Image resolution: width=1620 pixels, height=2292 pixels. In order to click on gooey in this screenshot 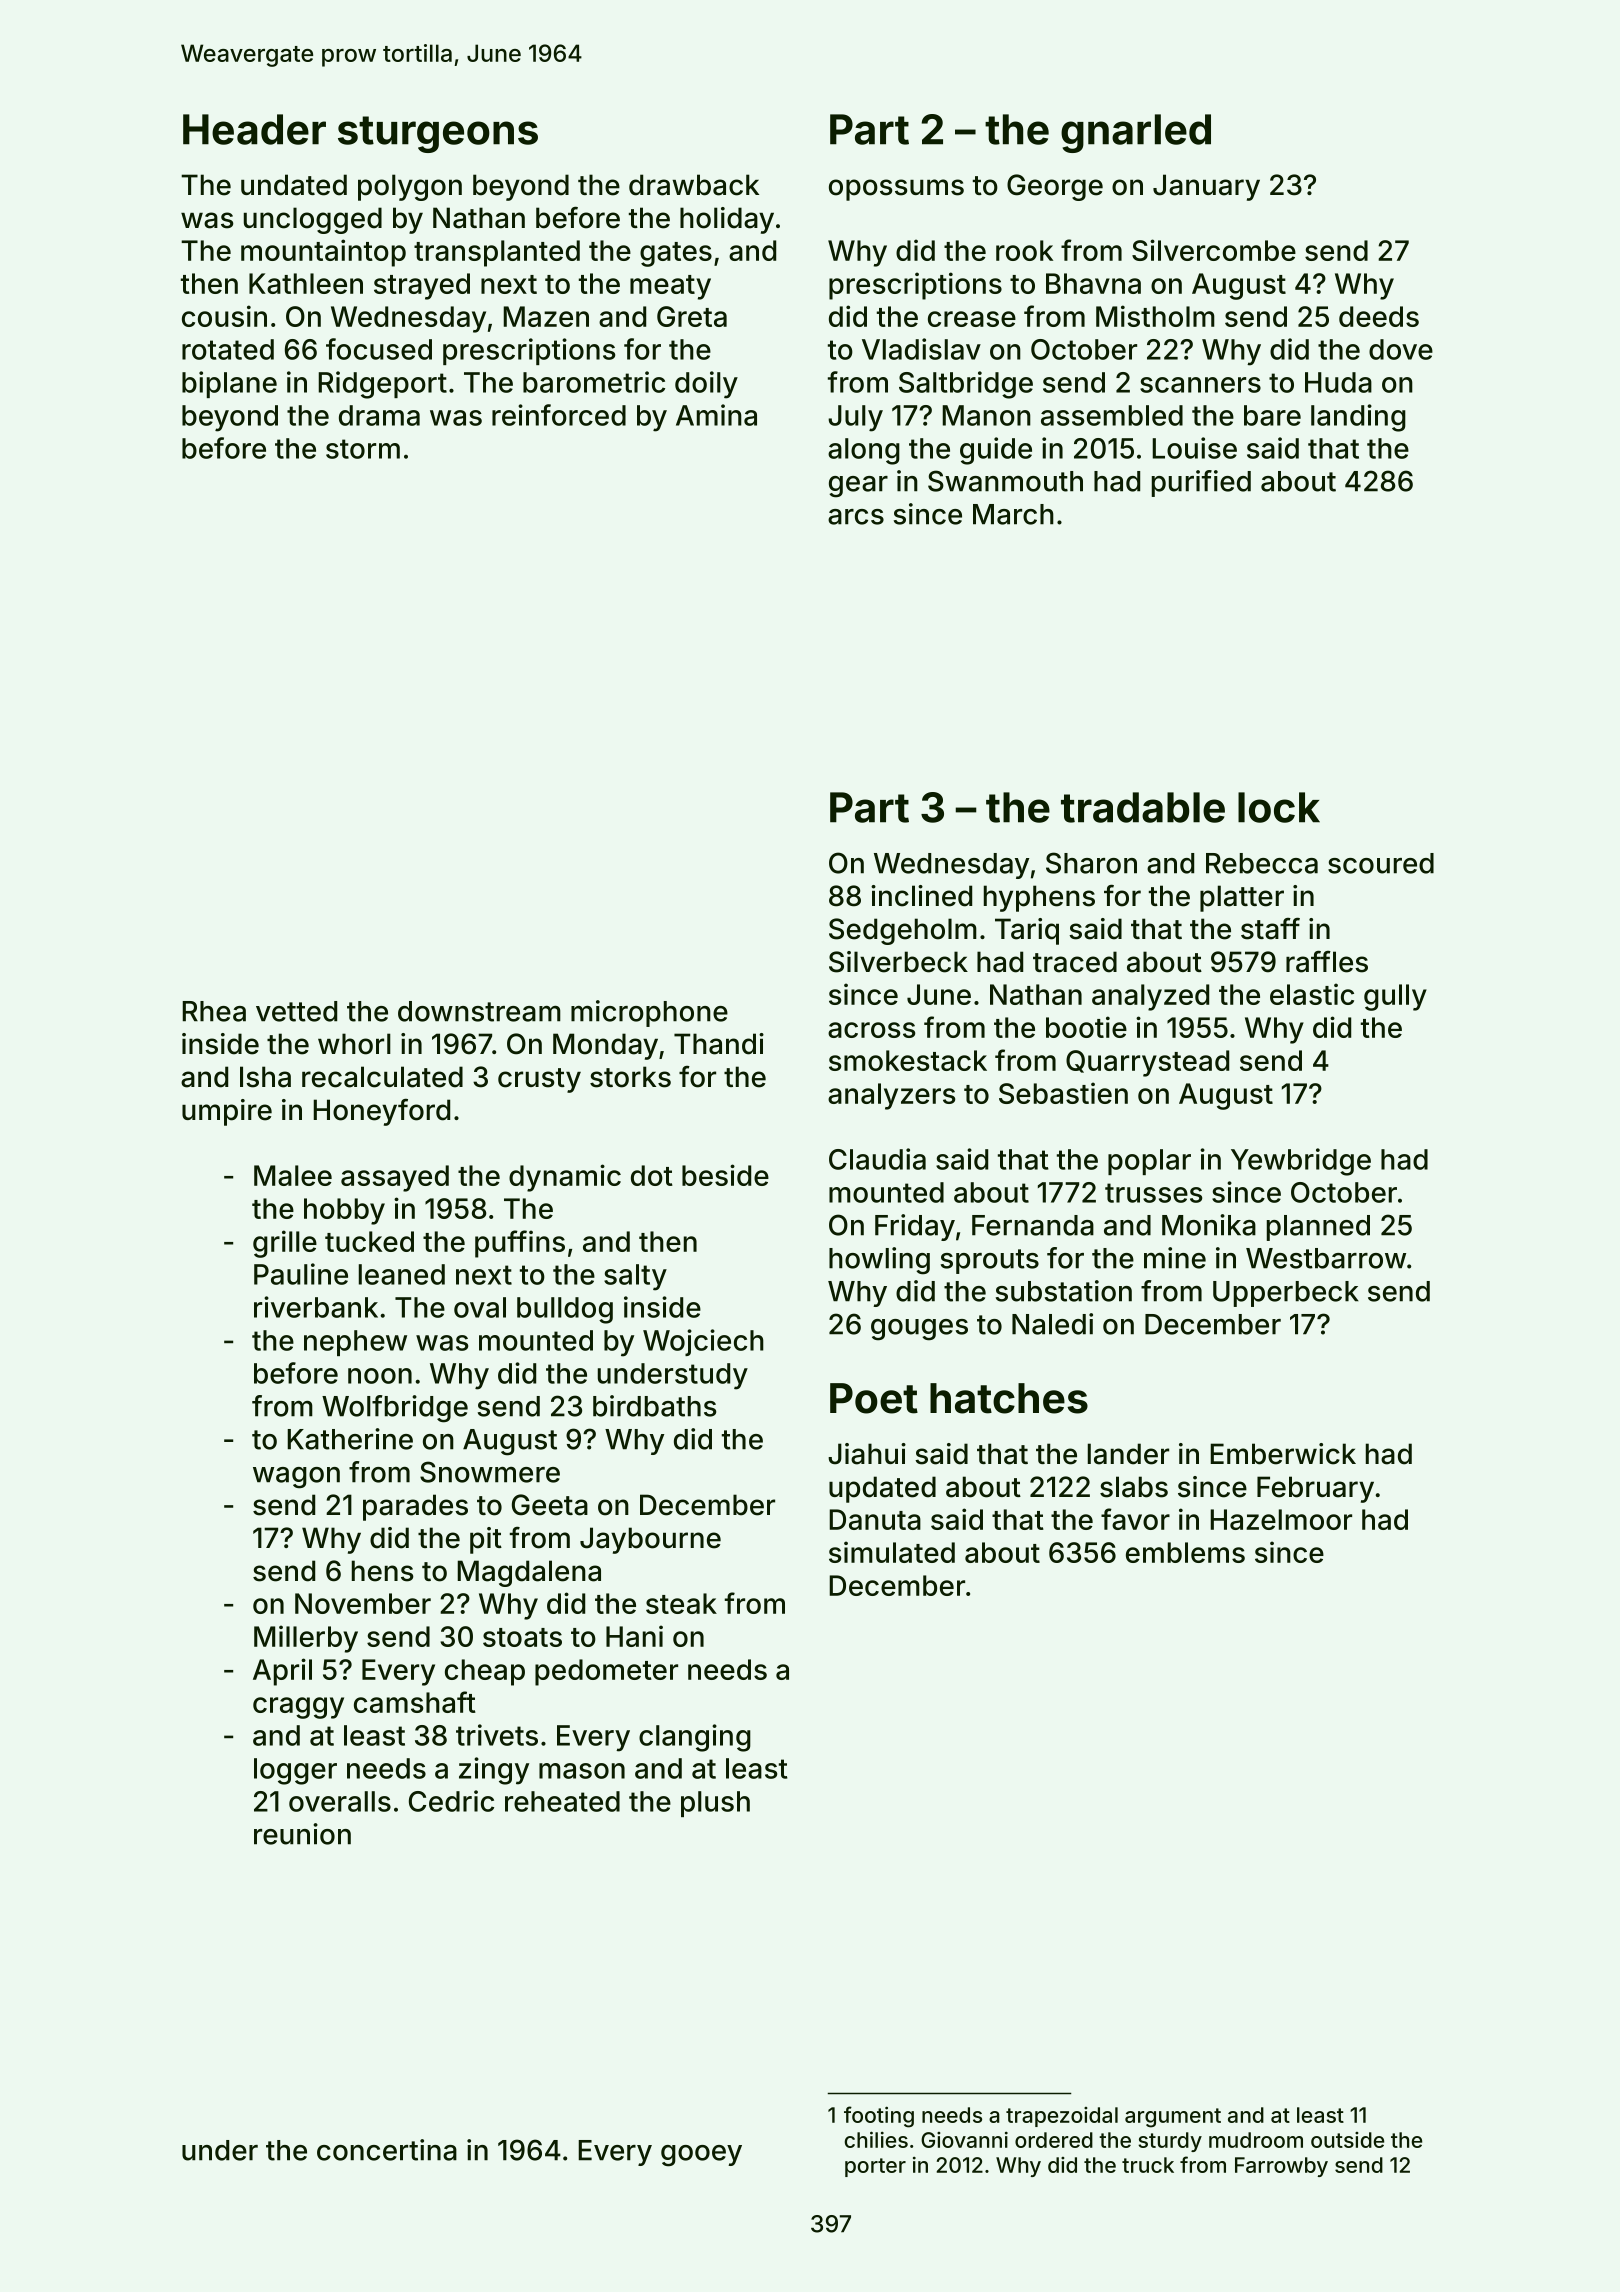, I will do `click(701, 2156)`.
